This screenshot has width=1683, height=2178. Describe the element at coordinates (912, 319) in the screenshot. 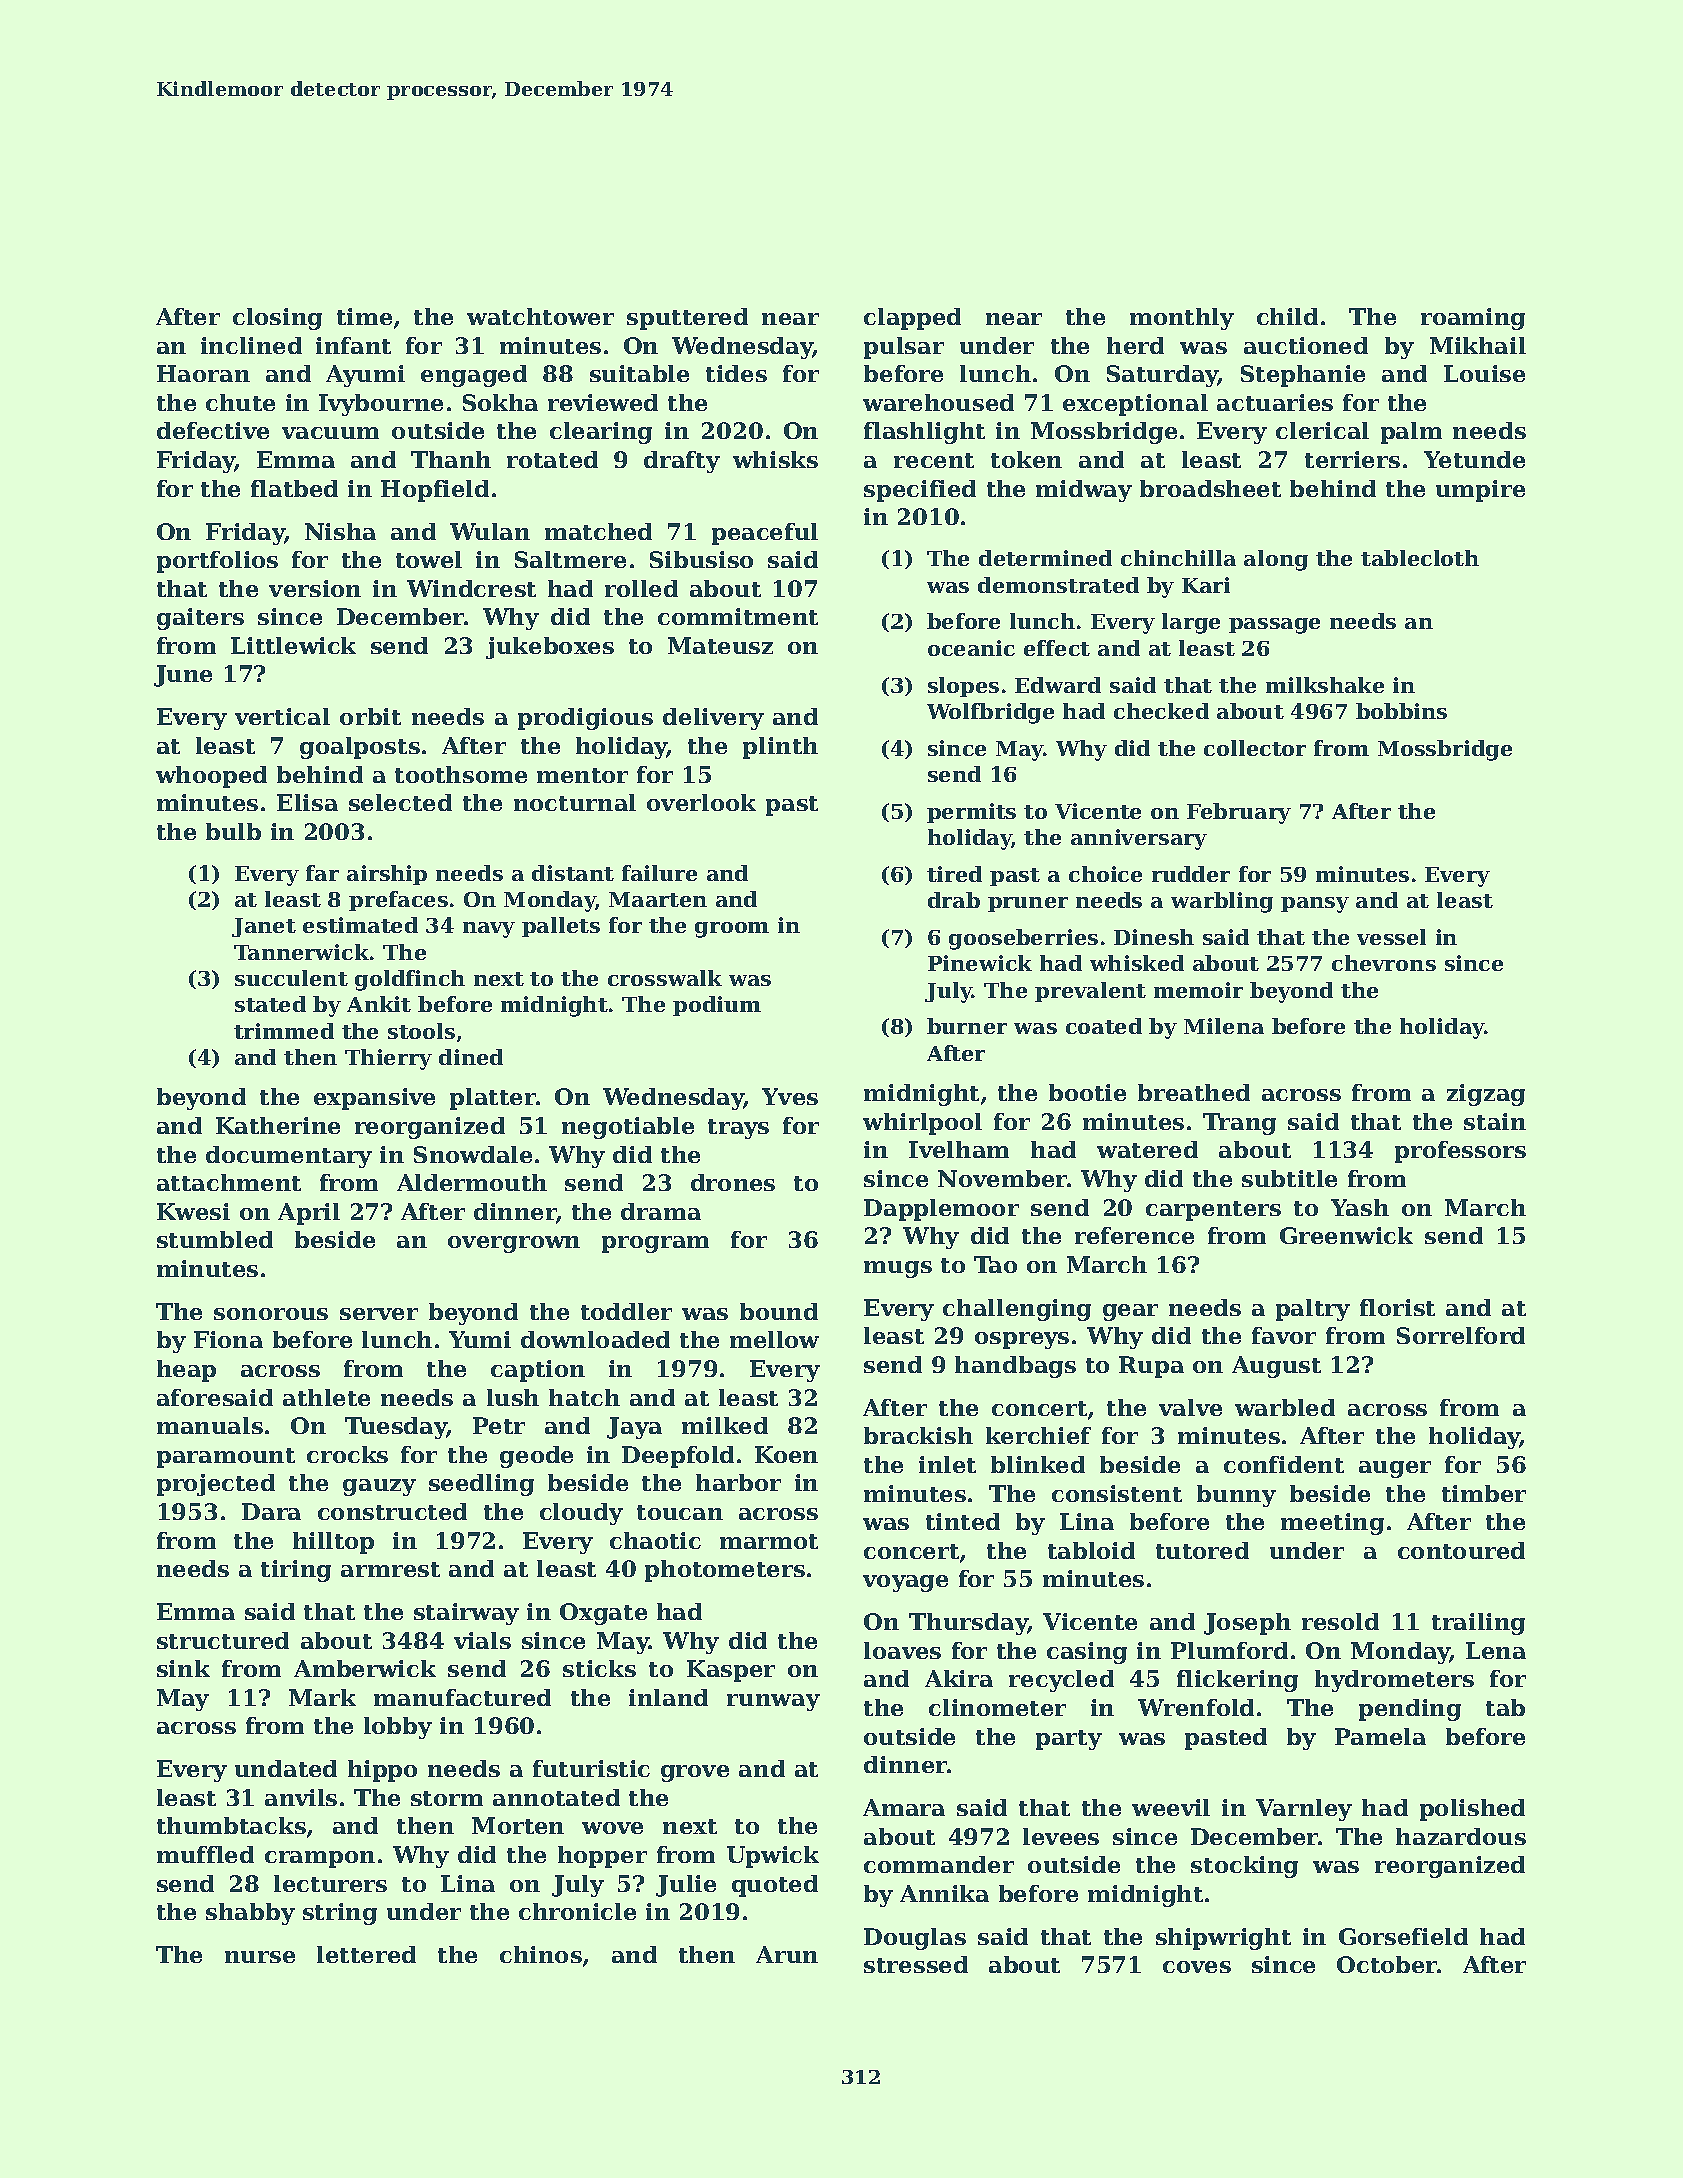

I see `clapped` at that location.
